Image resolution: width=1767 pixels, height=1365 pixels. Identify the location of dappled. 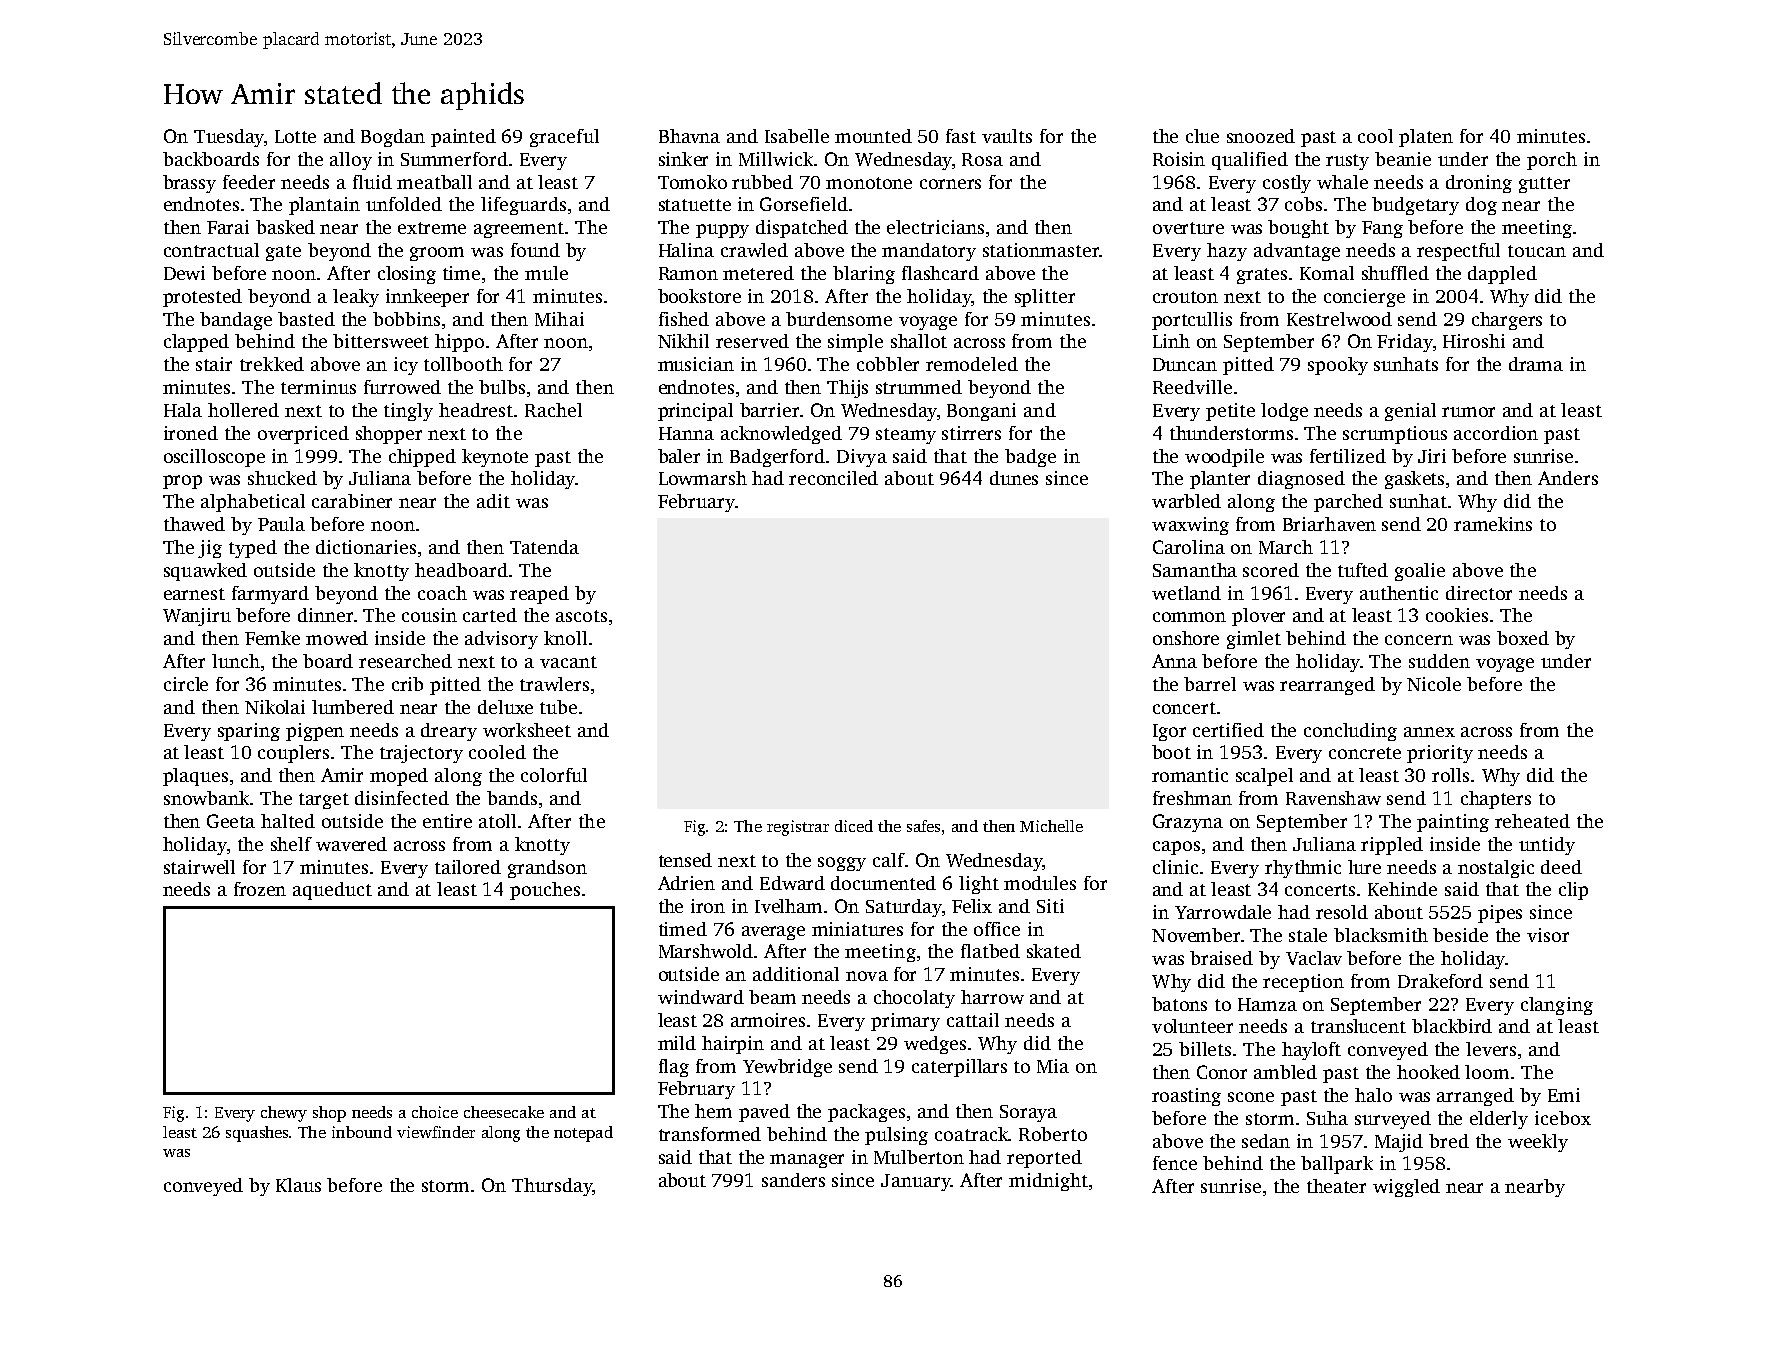
(1502, 275).
